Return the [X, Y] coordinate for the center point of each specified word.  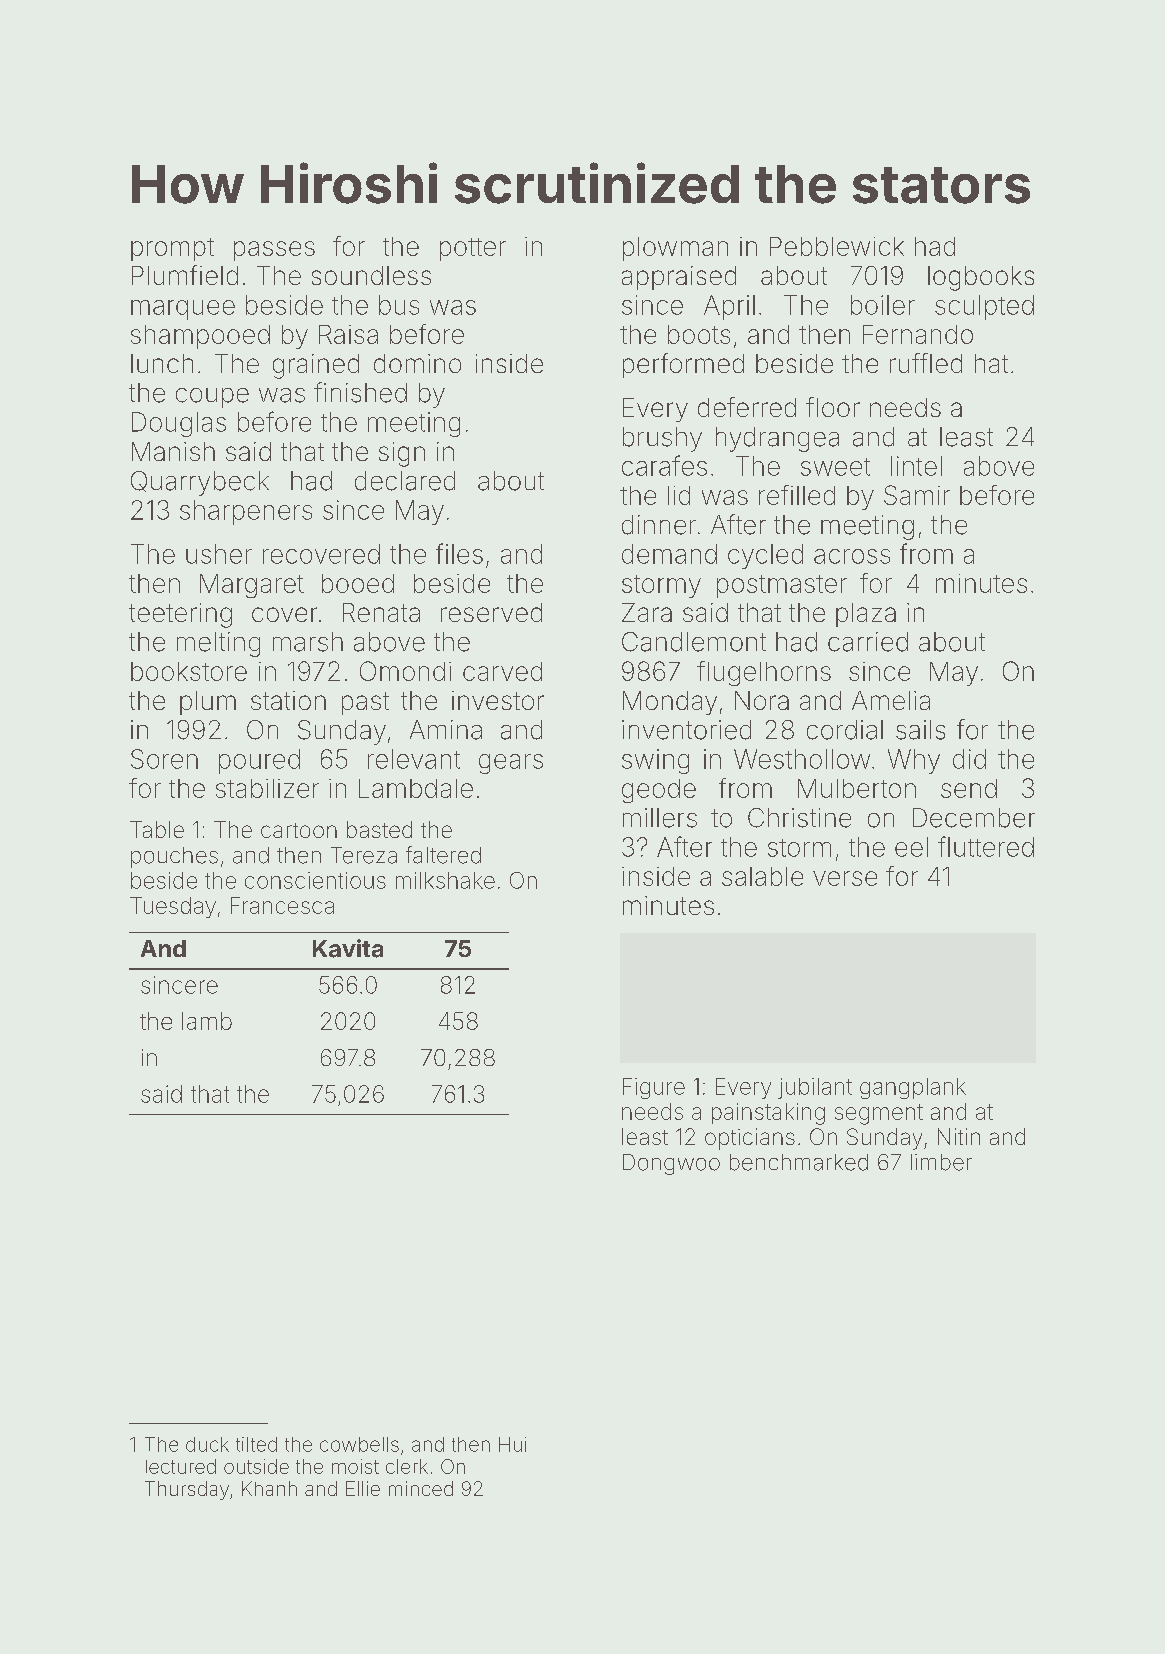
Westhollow [802, 759]
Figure [654, 1088]
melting [218, 644]
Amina [446, 730]
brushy [662, 439]
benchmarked [799, 1162]
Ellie [363, 1488]
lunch [162, 363]
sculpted [984, 307]
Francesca [282, 905]
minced [421, 1488]
